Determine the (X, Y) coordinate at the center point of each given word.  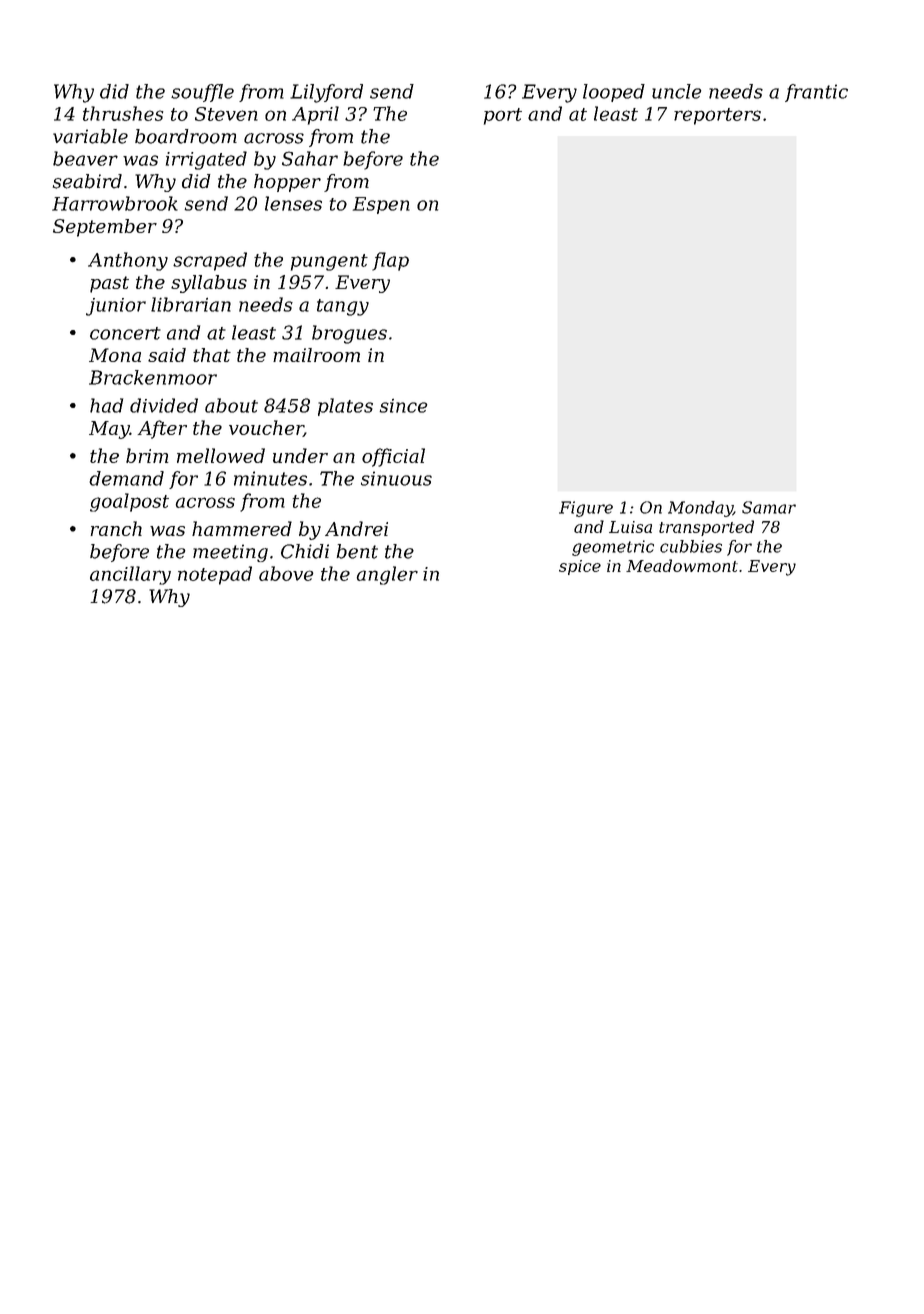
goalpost (129, 502)
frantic (816, 93)
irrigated (206, 160)
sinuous (396, 478)
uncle (676, 91)
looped (614, 93)
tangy (343, 307)
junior (116, 307)
